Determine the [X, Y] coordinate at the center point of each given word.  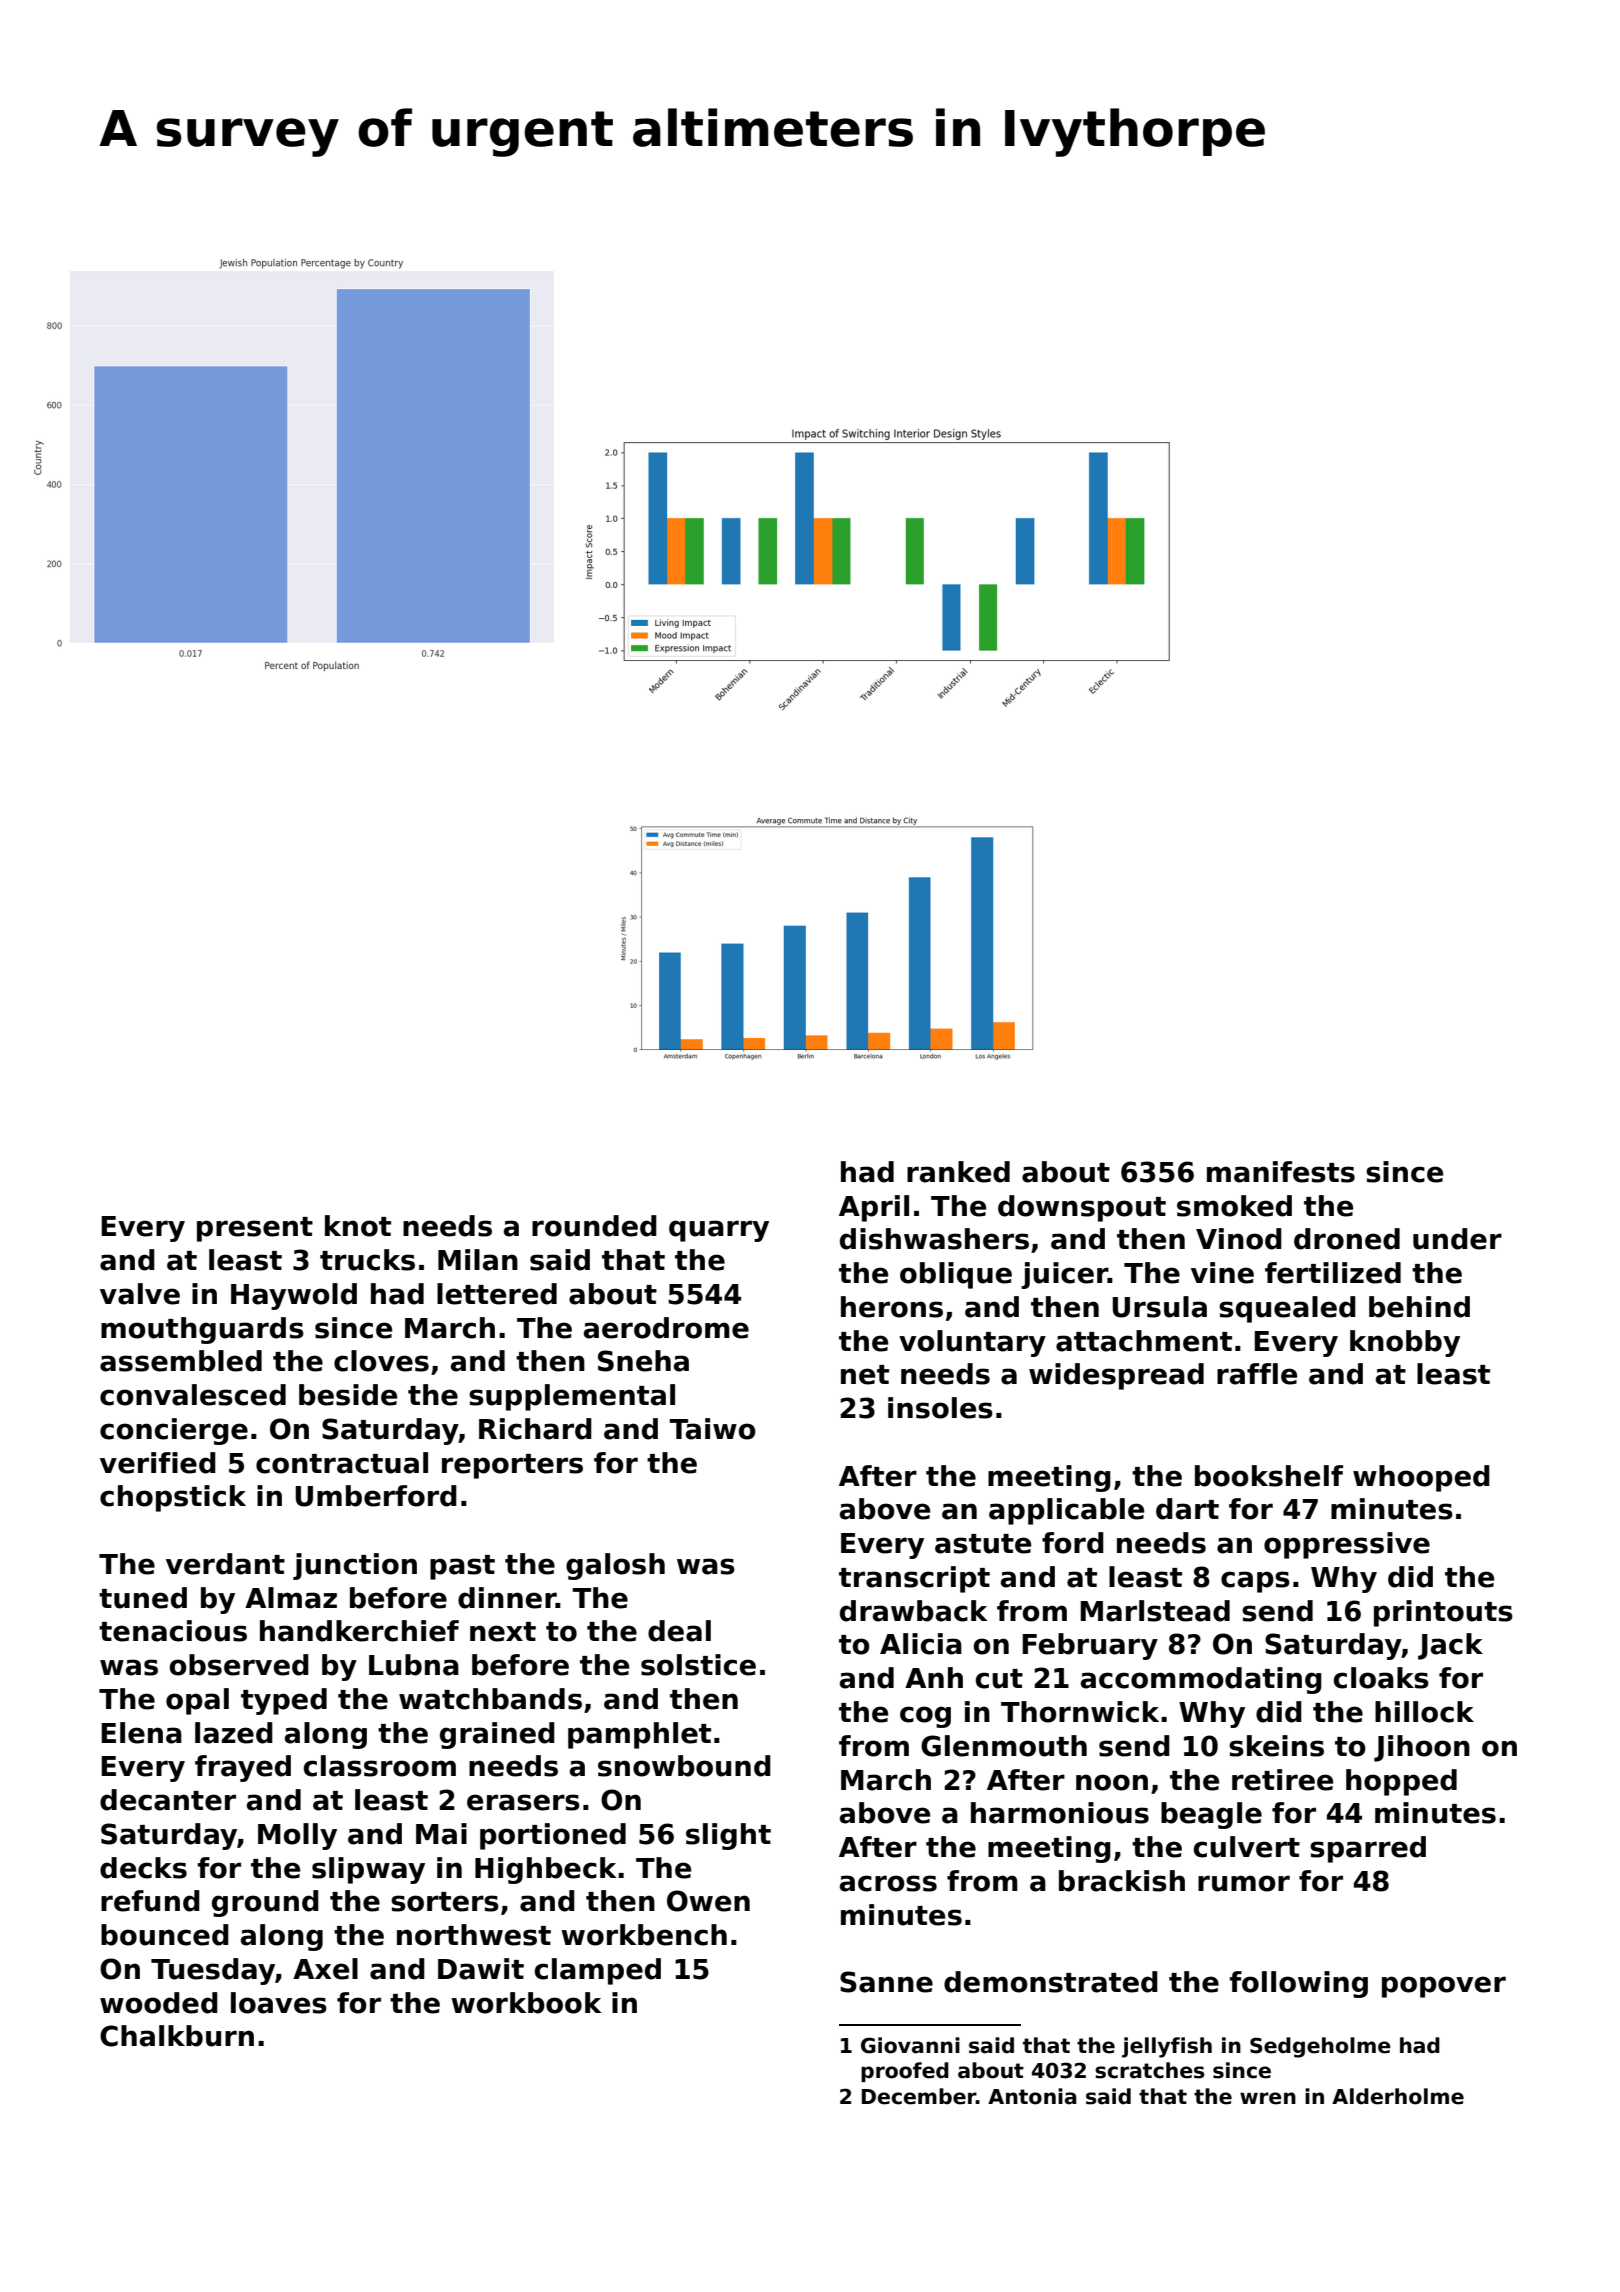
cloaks [1381, 1678]
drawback [914, 1611]
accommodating [1201, 1680]
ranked [958, 1172]
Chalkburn [177, 2036]
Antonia [1032, 2096]
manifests [1281, 1172]
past [462, 1567]
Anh [934, 1677]
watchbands [490, 1699]
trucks [367, 1260]
